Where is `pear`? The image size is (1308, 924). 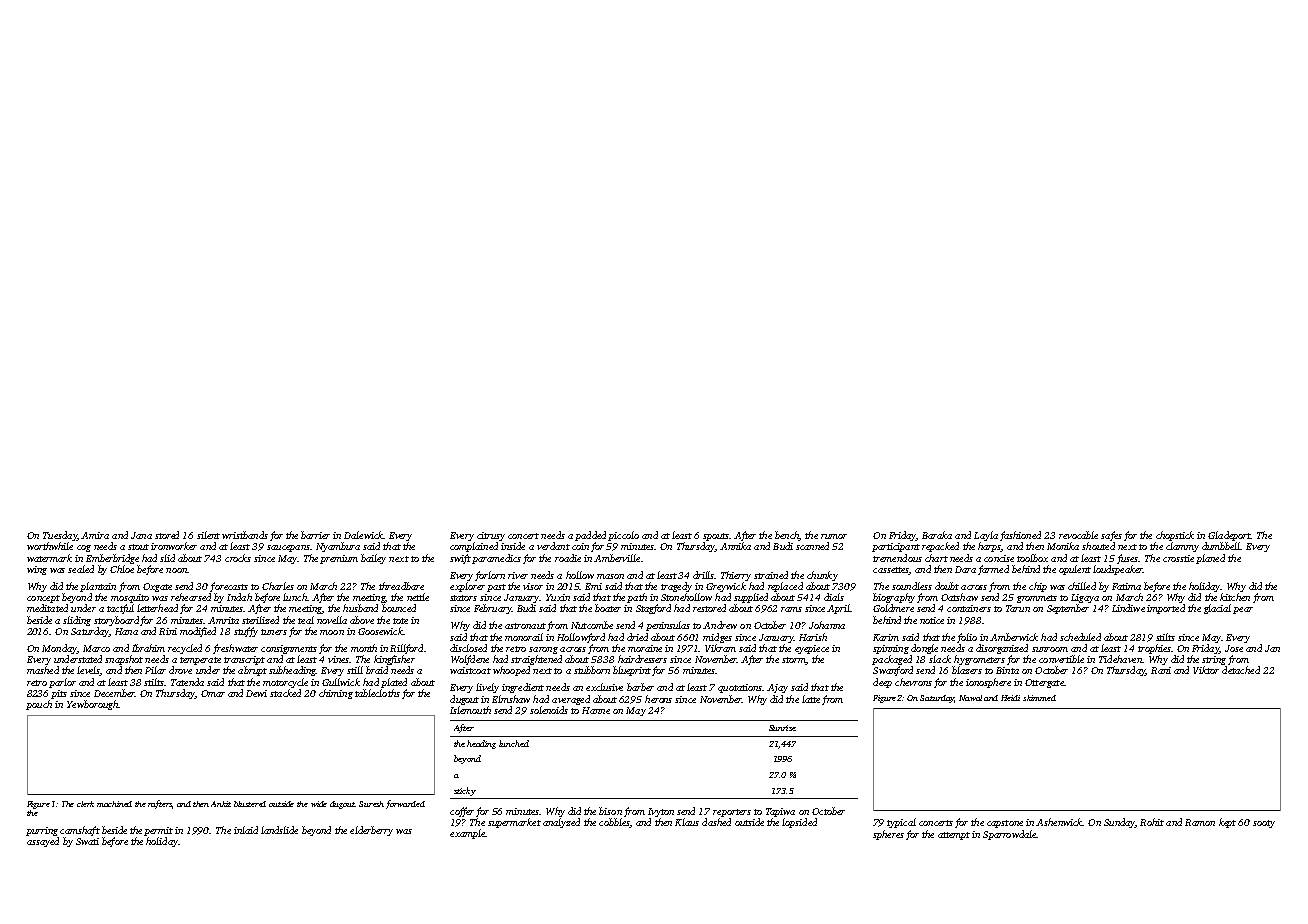
pear is located at coordinates (1243, 610).
